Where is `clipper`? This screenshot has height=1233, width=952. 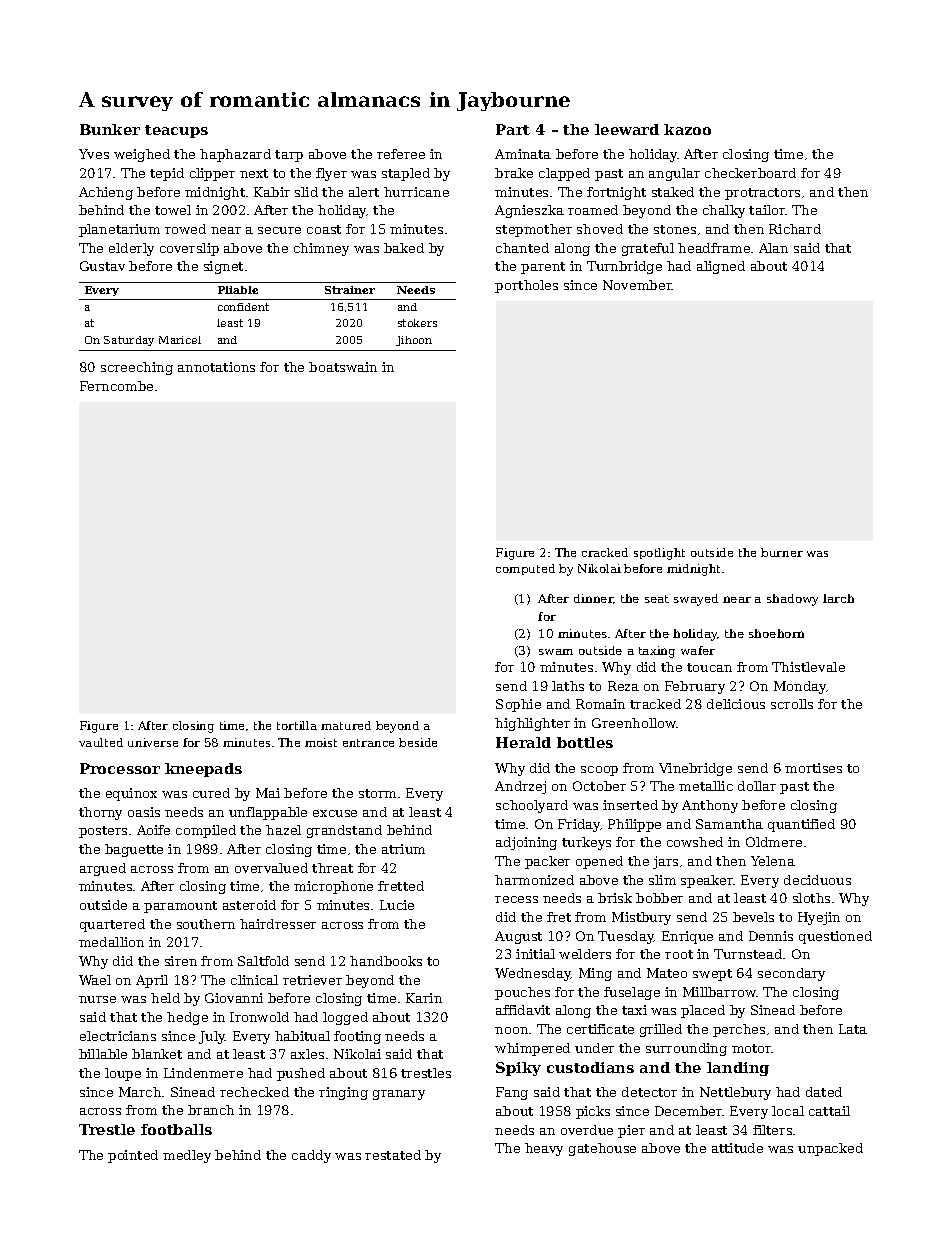 clipper is located at coordinates (212, 174).
